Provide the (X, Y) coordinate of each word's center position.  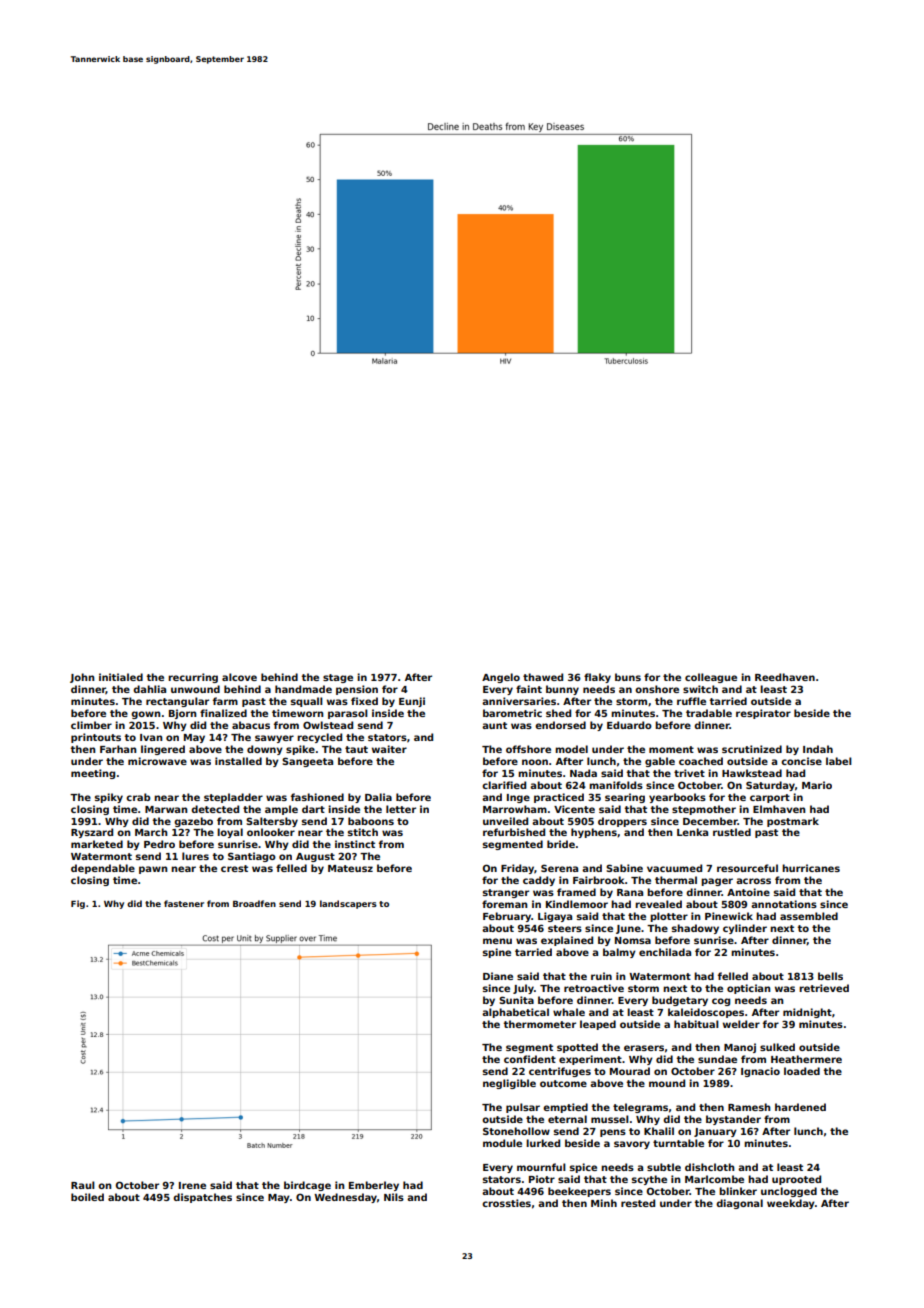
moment (671, 749)
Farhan (118, 749)
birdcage (307, 1186)
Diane (498, 976)
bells (830, 976)
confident (530, 1059)
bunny (562, 690)
